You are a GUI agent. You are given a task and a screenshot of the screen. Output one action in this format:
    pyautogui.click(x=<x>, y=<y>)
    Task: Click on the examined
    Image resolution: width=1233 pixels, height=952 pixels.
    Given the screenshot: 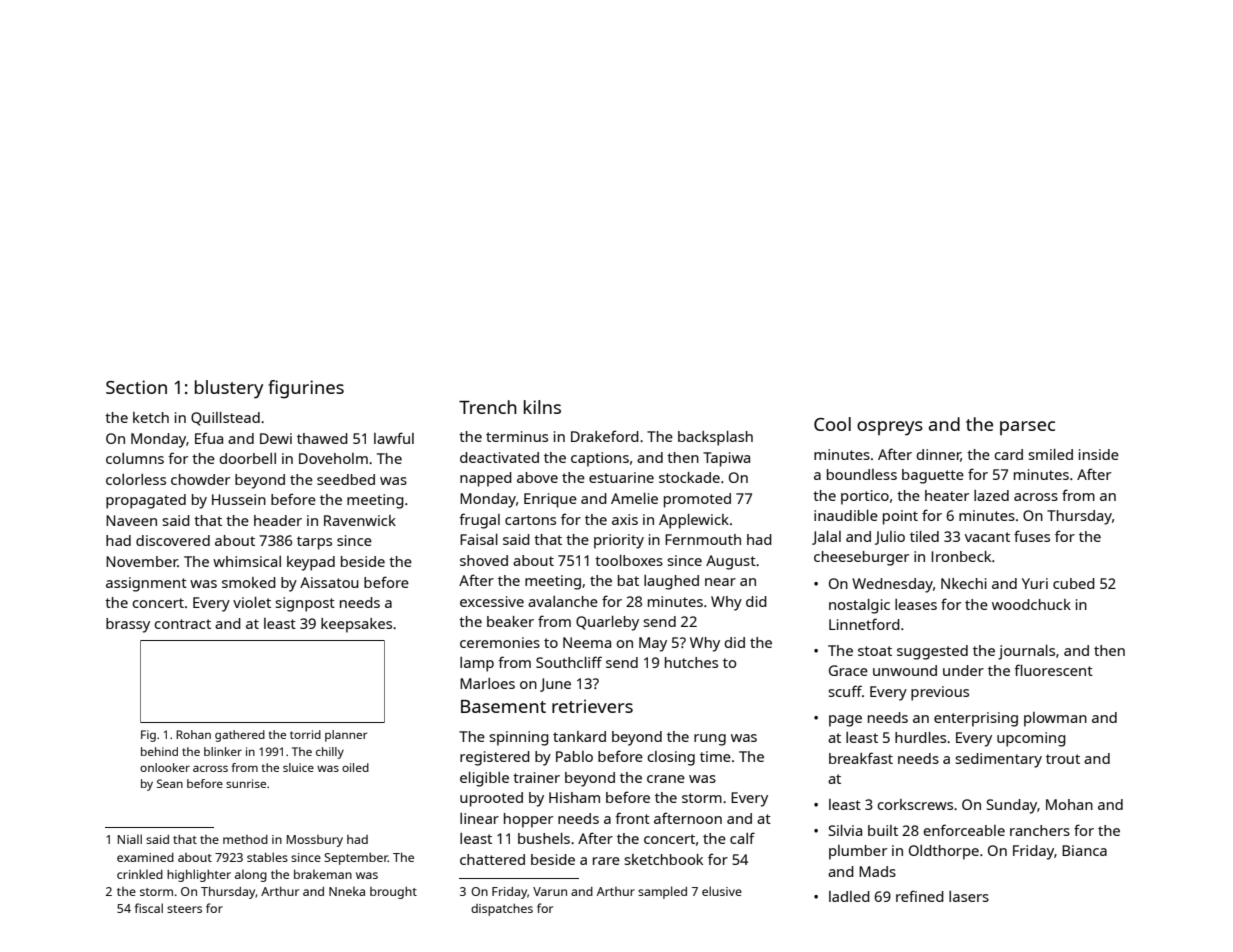 What is the action you would take?
    pyautogui.click(x=145, y=857)
